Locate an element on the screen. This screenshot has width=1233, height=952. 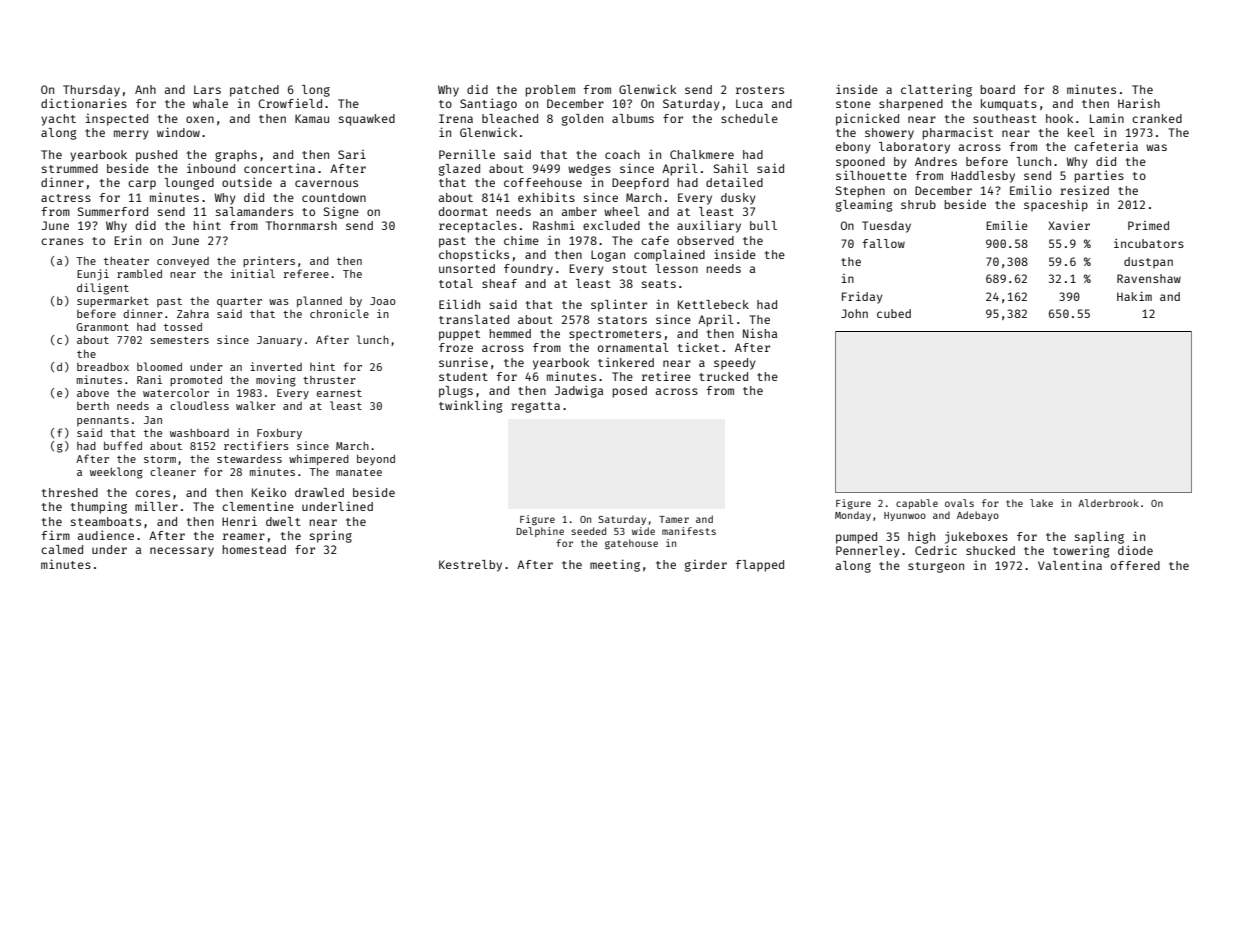
doormat is located at coordinates (463, 211).
